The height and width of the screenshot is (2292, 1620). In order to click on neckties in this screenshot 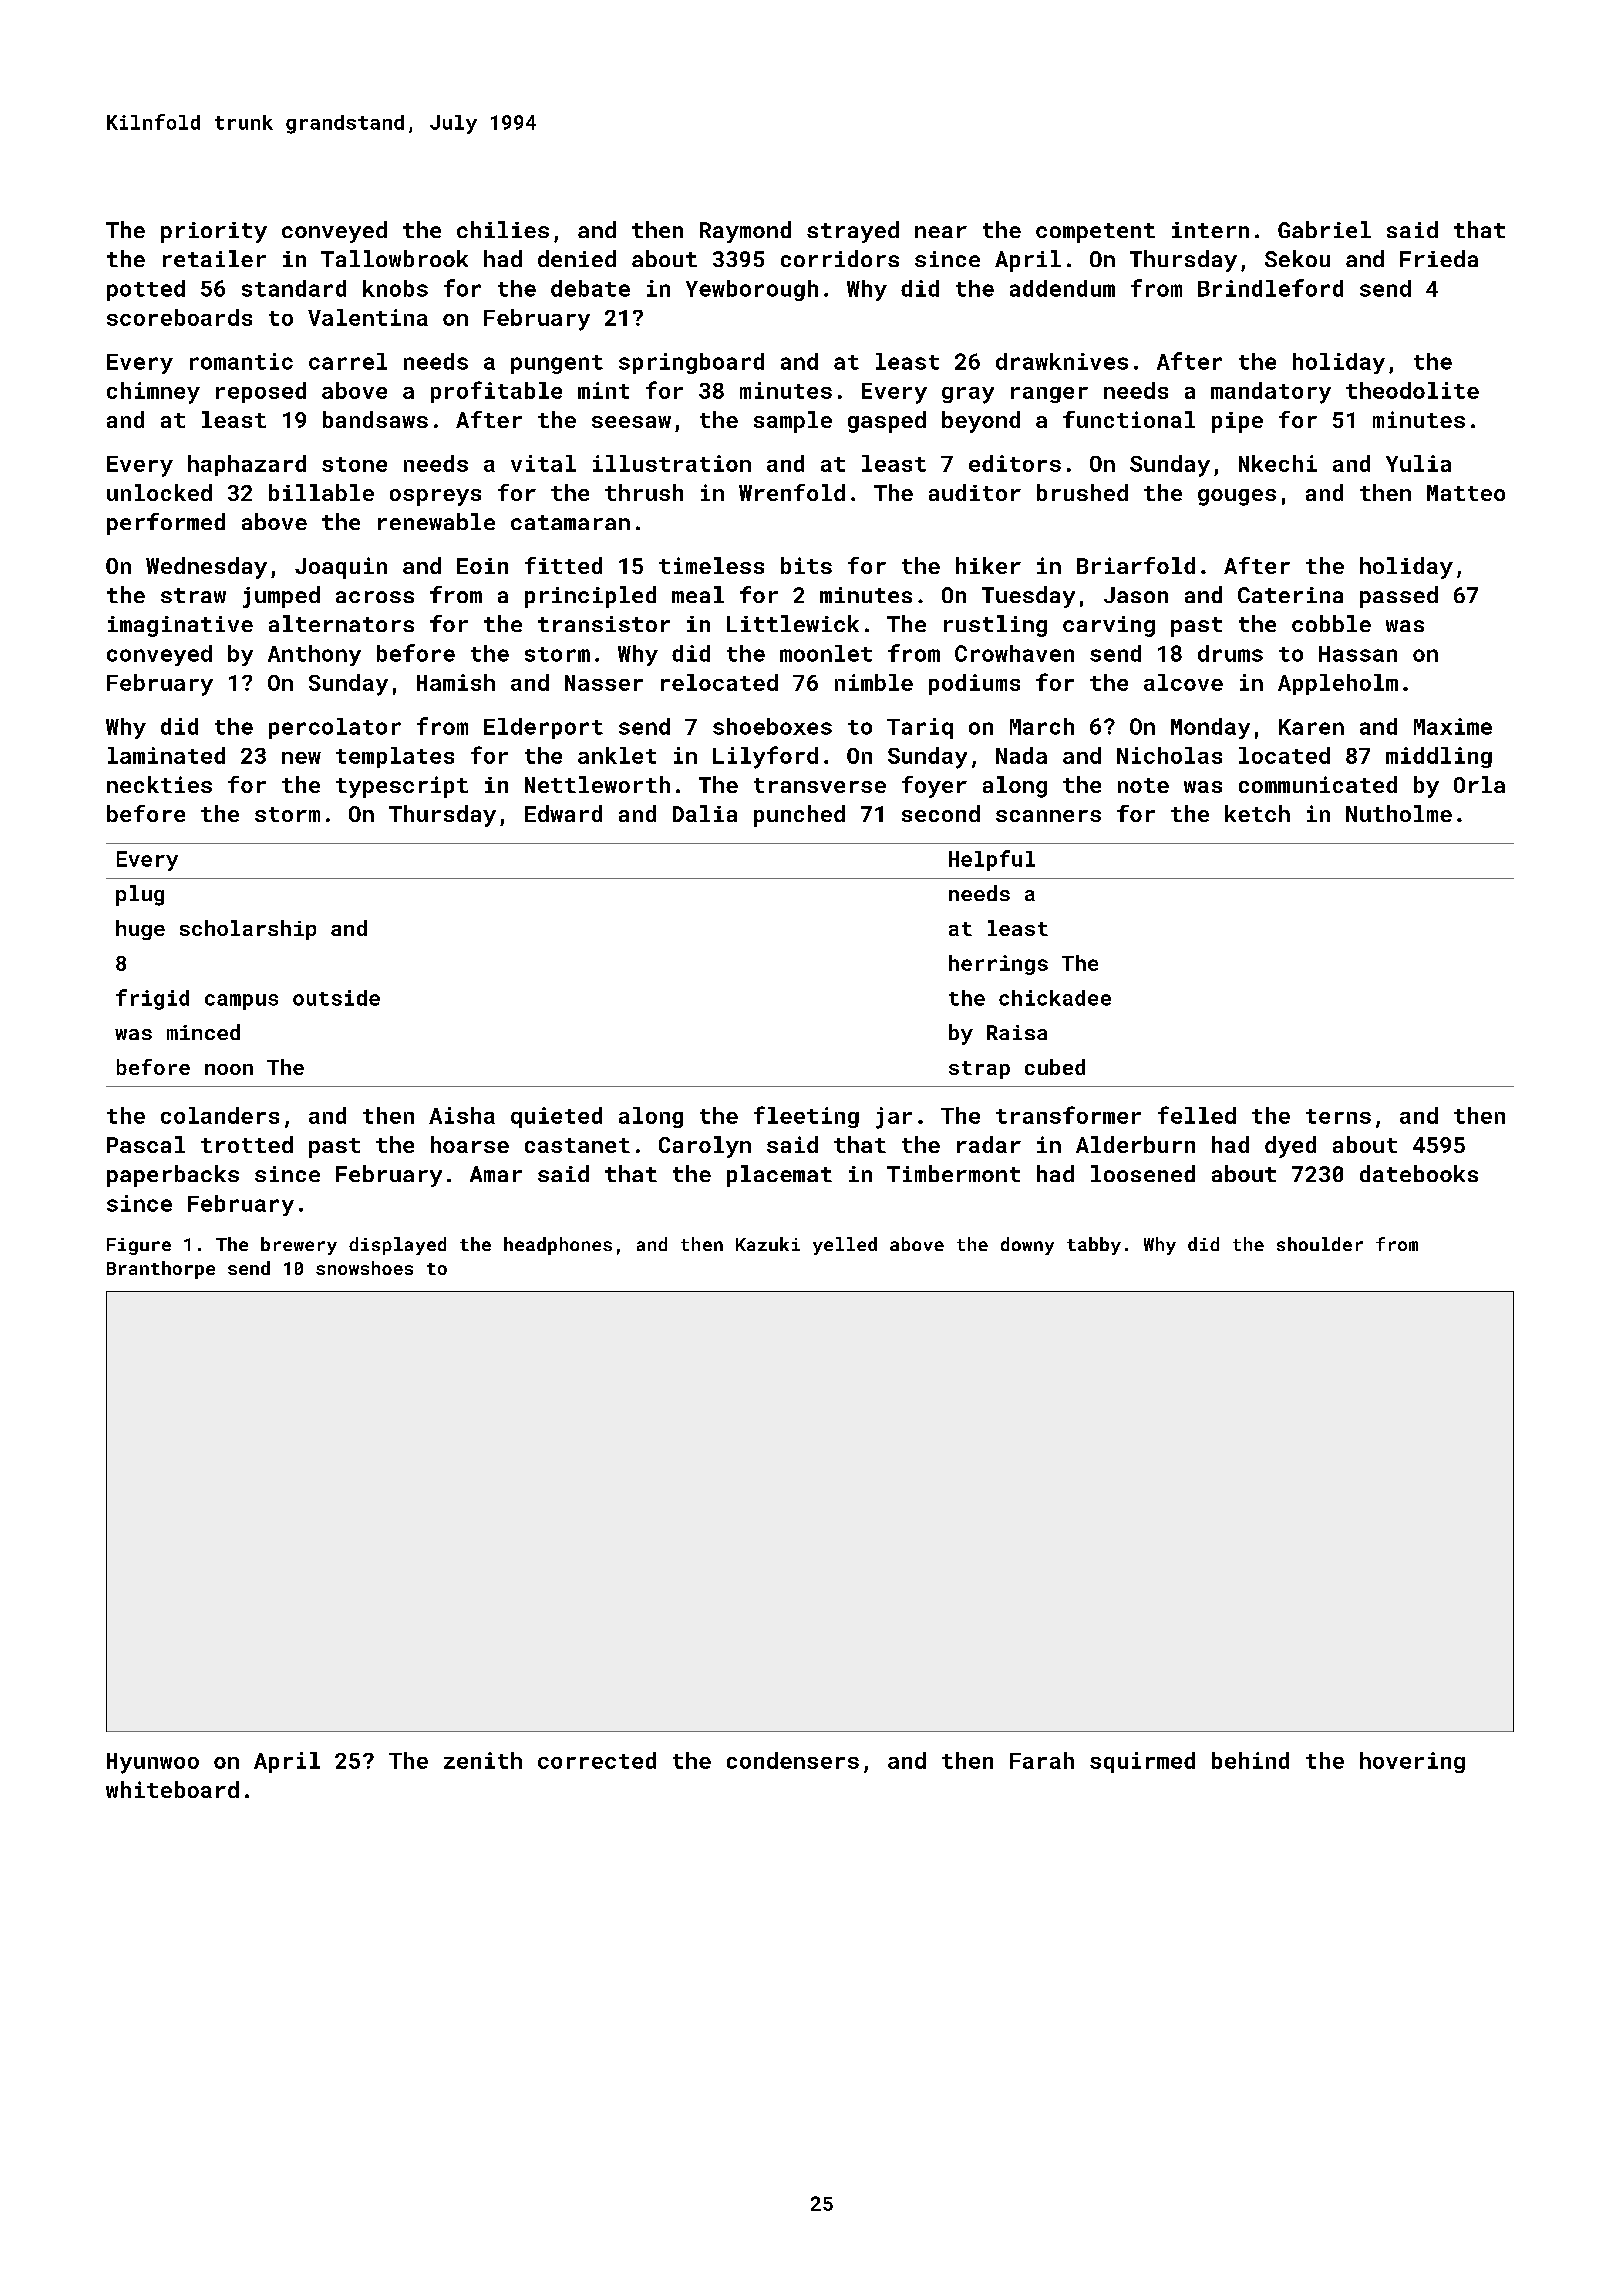, I will do `click(159, 784)`.
